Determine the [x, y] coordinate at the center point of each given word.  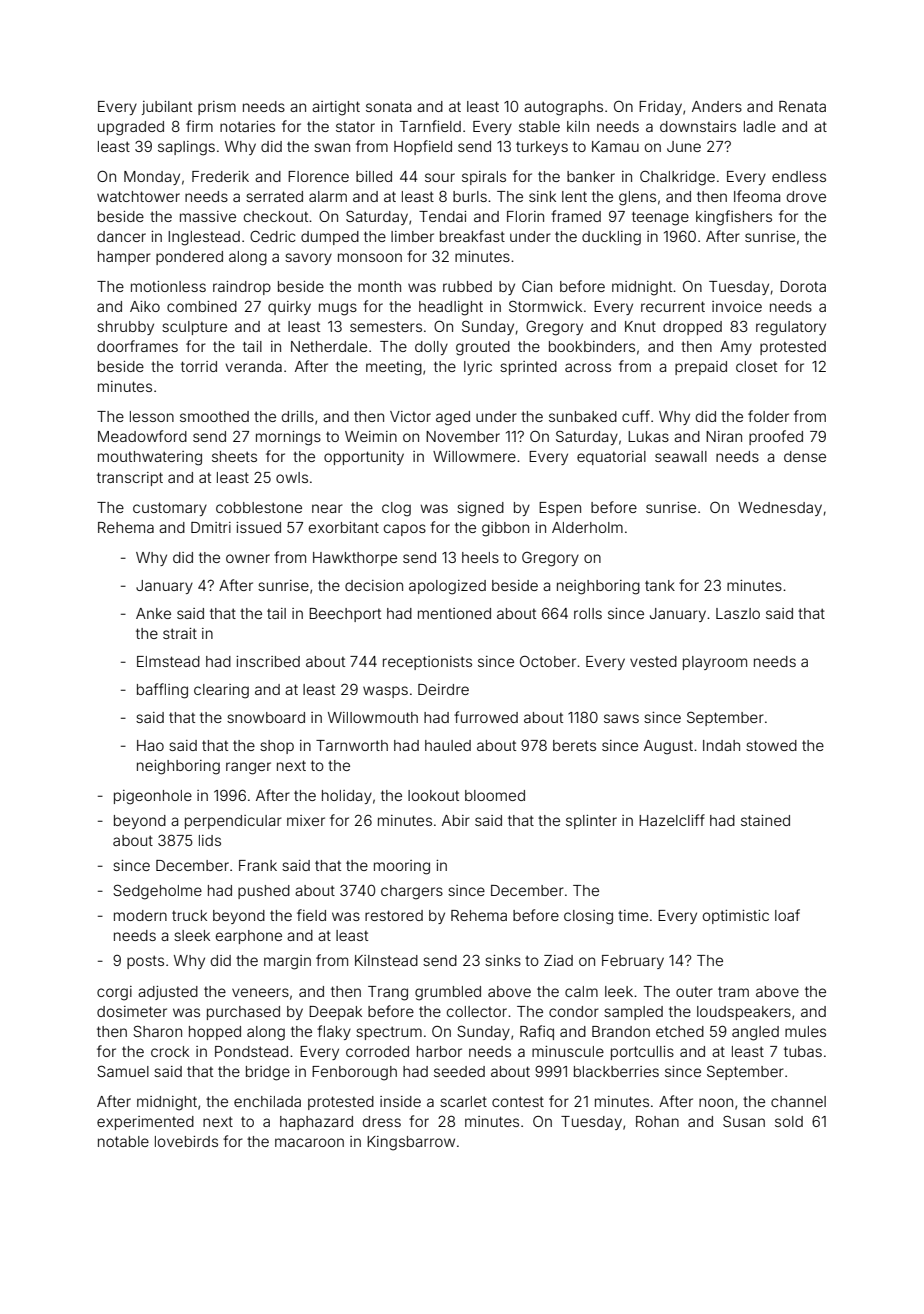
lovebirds [186, 1141]
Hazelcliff [672, 820]
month [379, 286]
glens [637, 198]
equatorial [611, 458]
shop [277, 747]
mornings [288, 438]
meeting [394, 368]
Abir [456, 820]
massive [208, 216]
